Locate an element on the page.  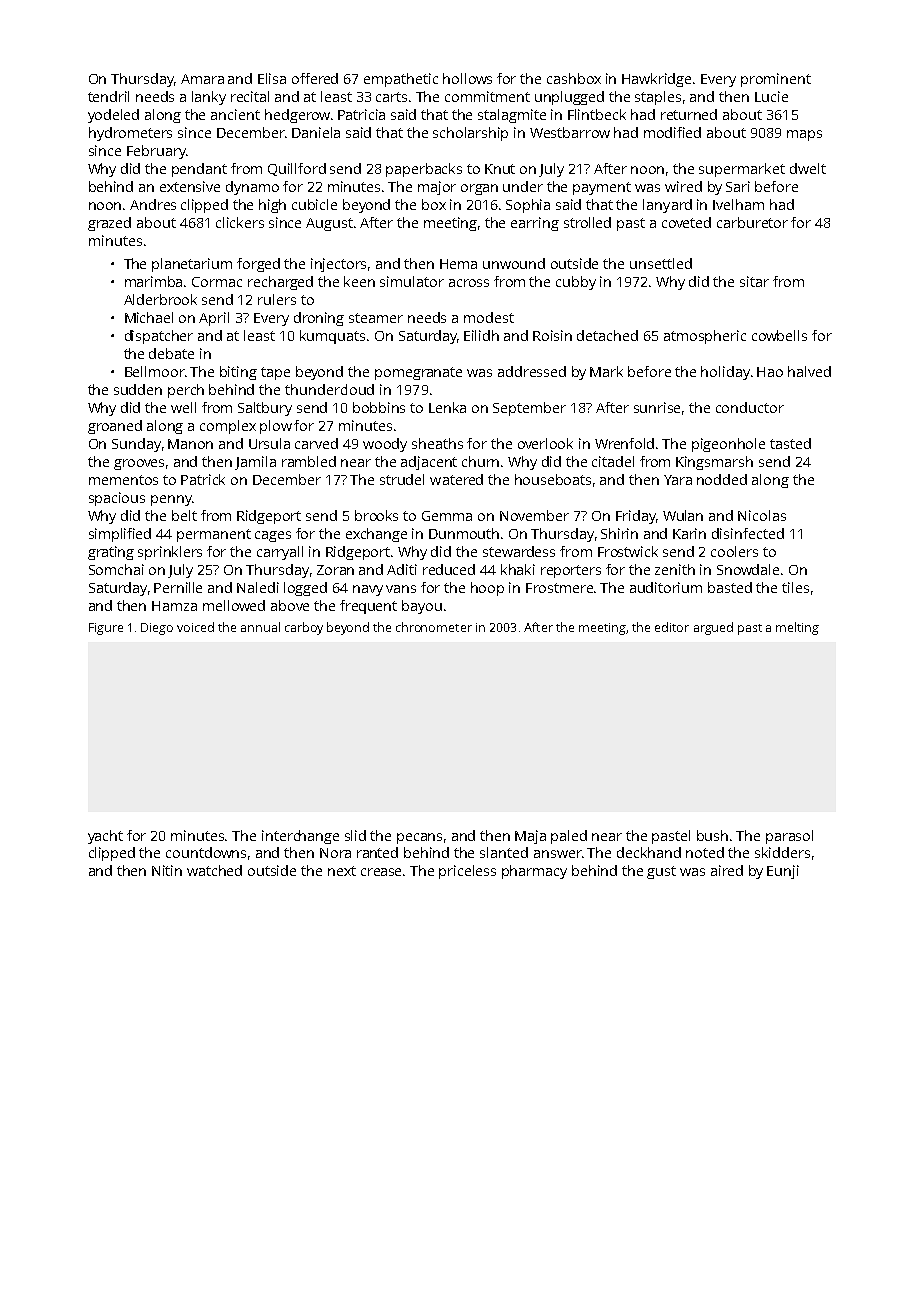
Hawkridge is located at coordinates (656, 80).
